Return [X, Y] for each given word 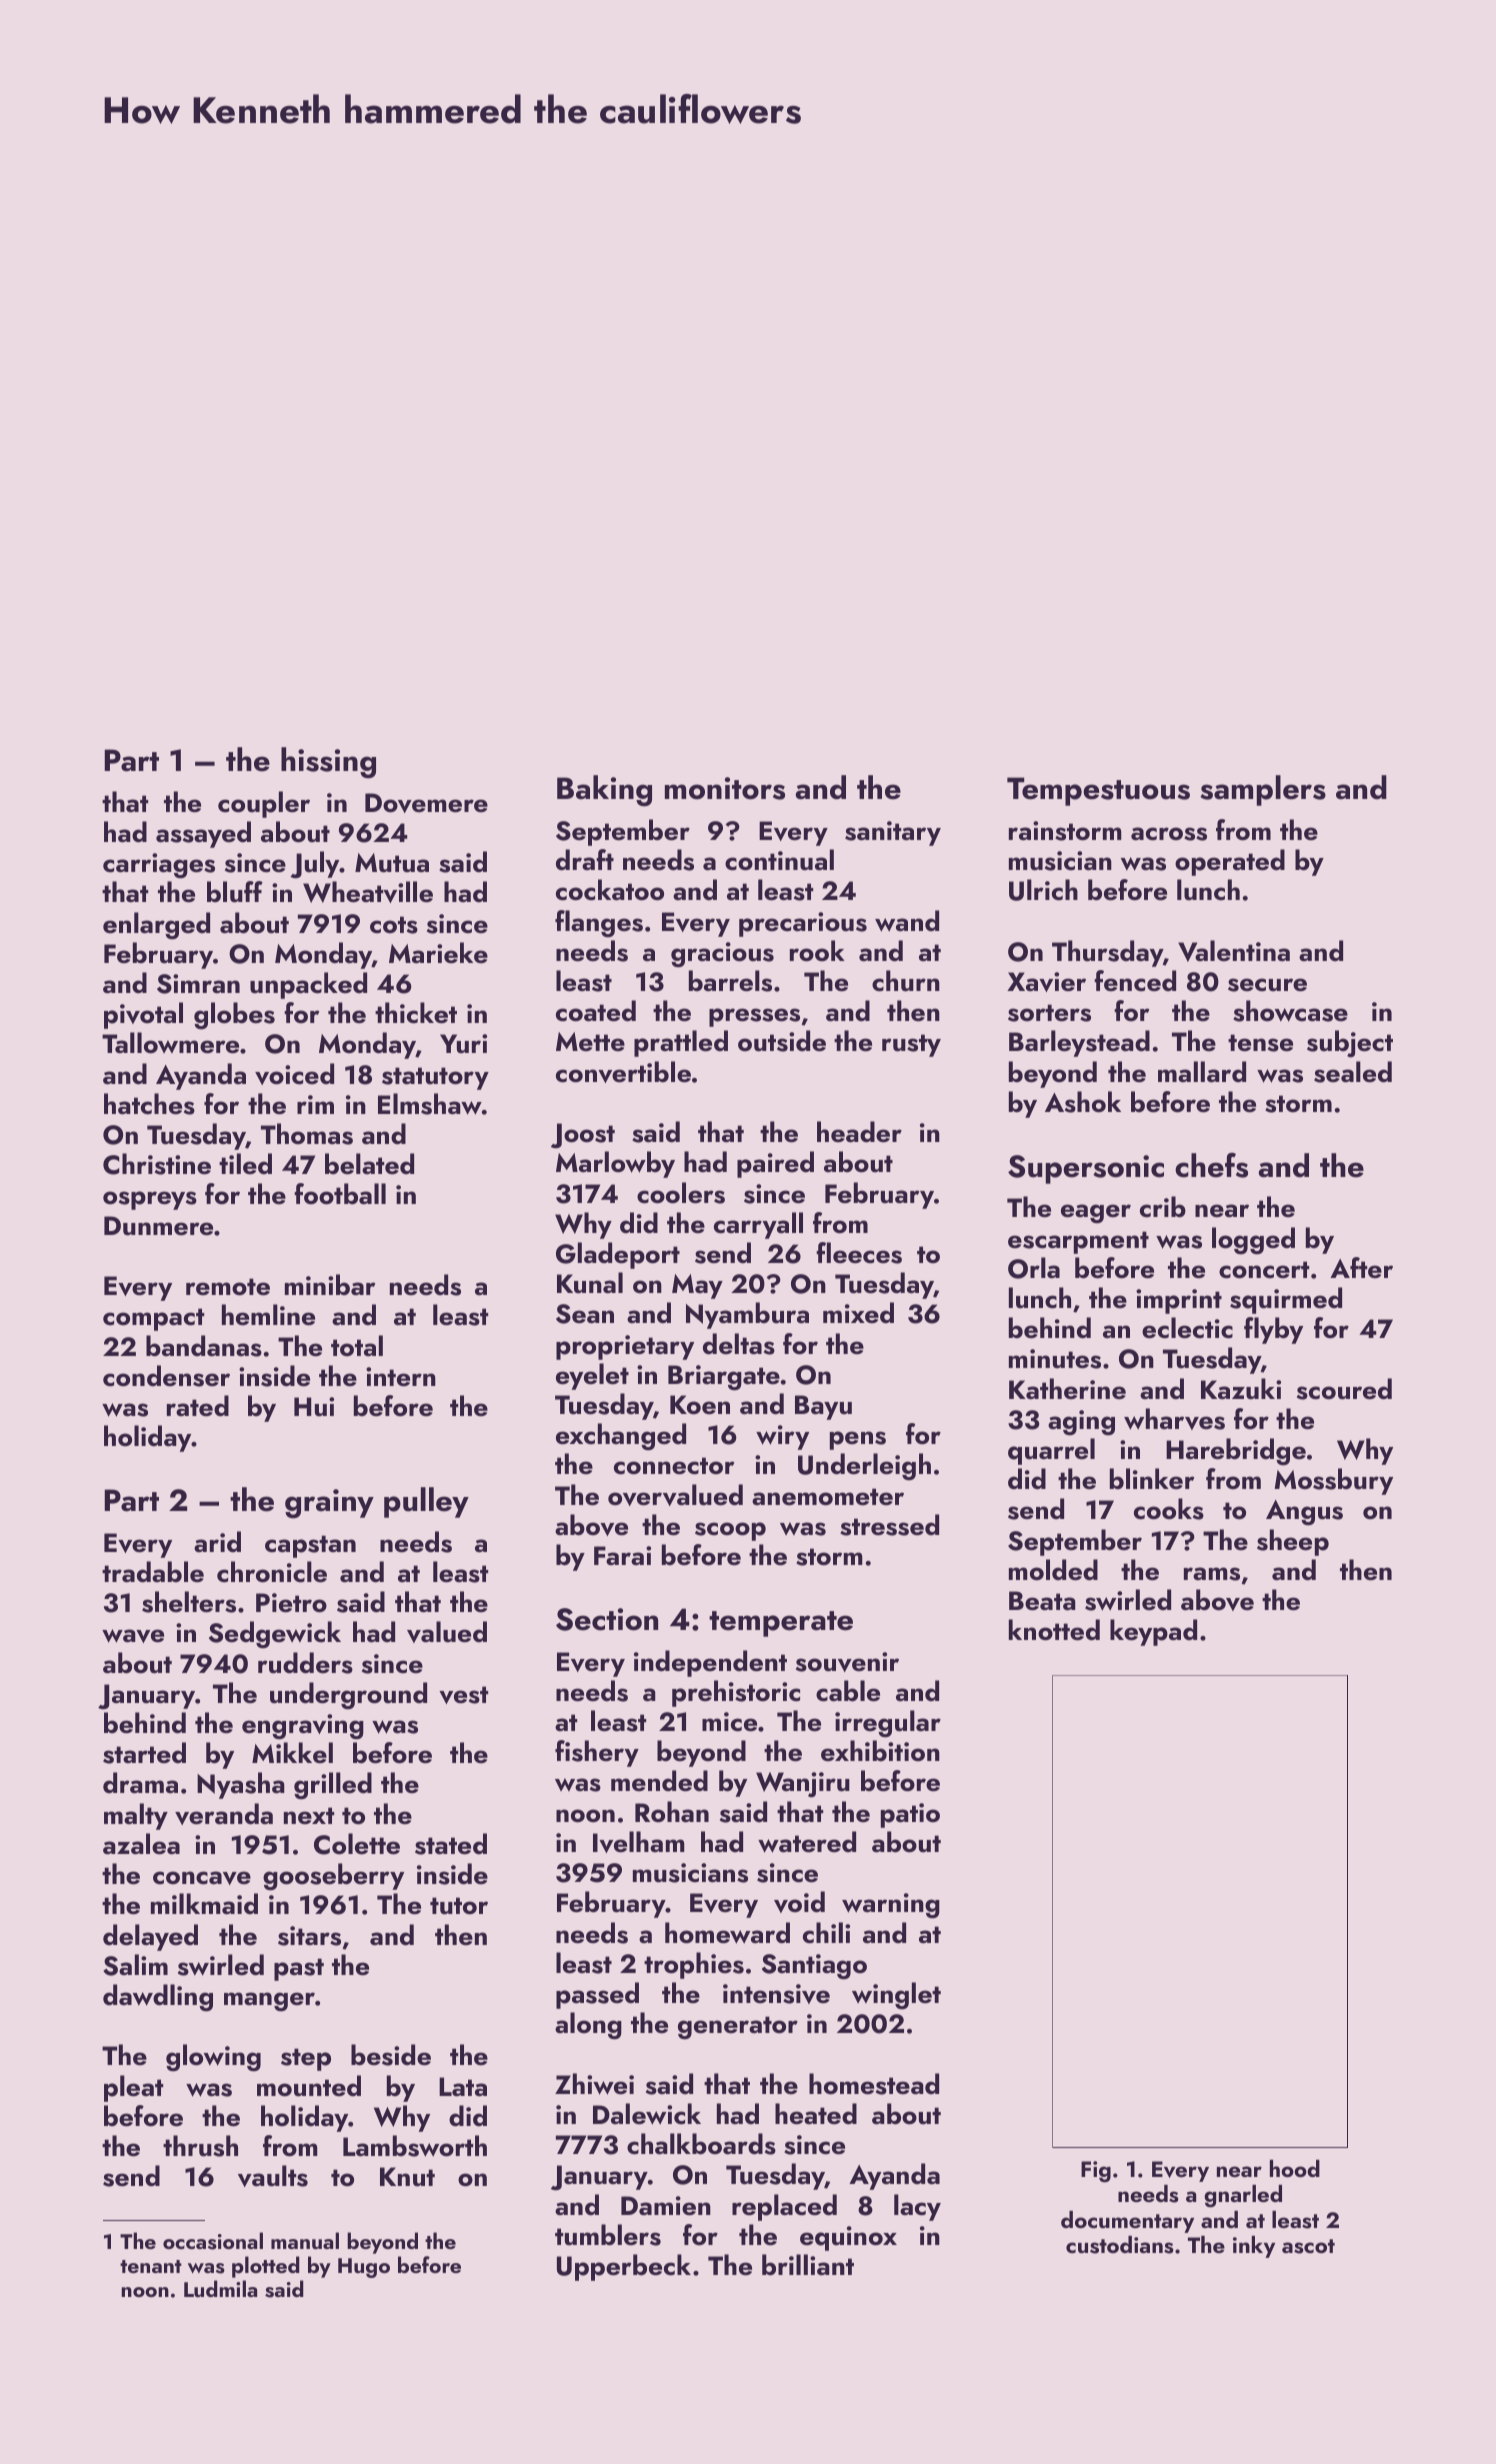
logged [1253, 1241]
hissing [328, 763]
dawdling [158, 1998]
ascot [1308, 2246]
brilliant [808, 2265]
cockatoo [610, 890]
